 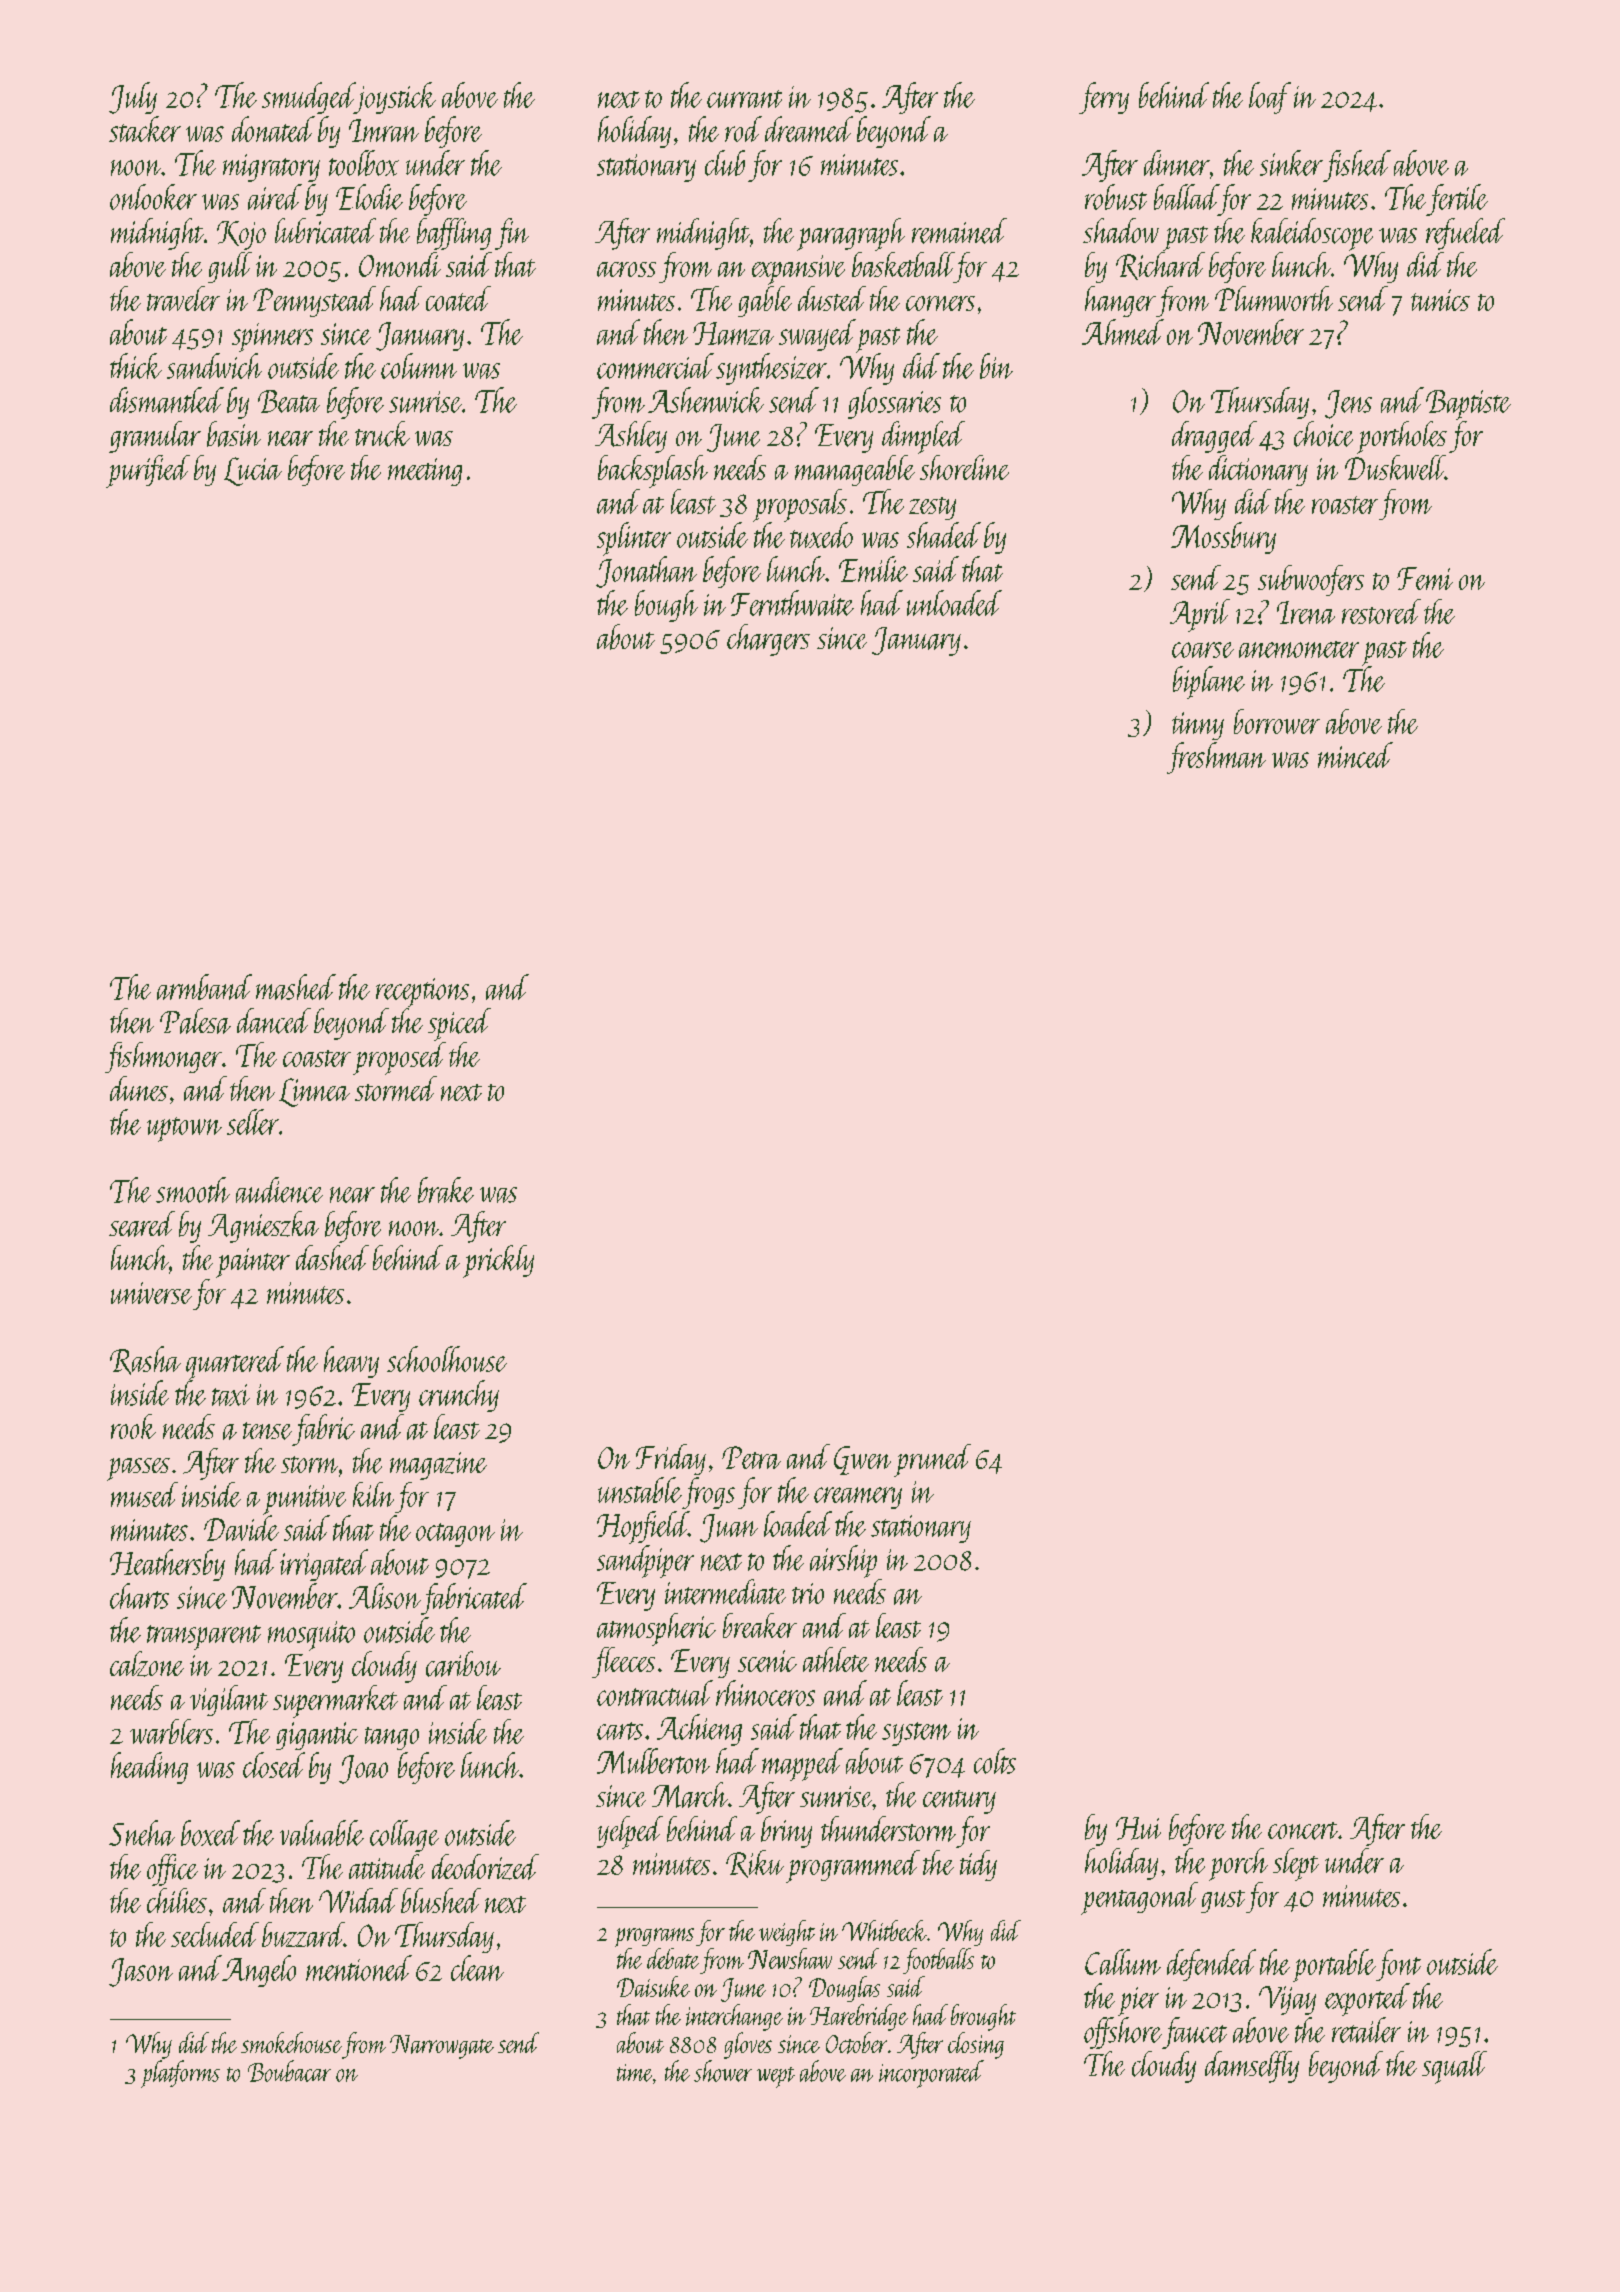 I want to click on club, so click(x=725, y=163).
